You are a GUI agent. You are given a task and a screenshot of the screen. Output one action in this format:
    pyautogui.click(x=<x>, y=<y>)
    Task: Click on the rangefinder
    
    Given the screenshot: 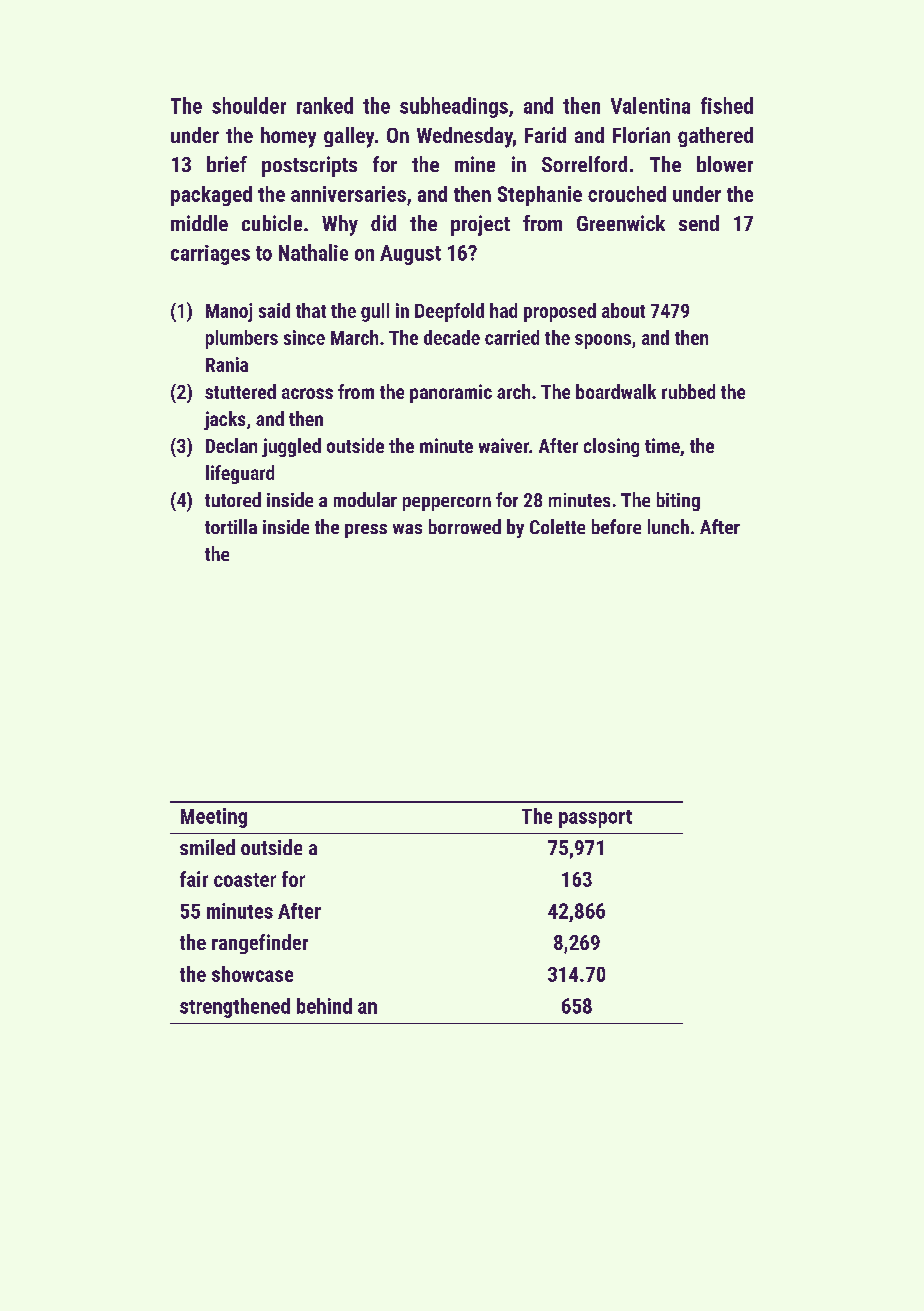 What is the action you would take?
    pyautogui.click(x=260, y=944)
